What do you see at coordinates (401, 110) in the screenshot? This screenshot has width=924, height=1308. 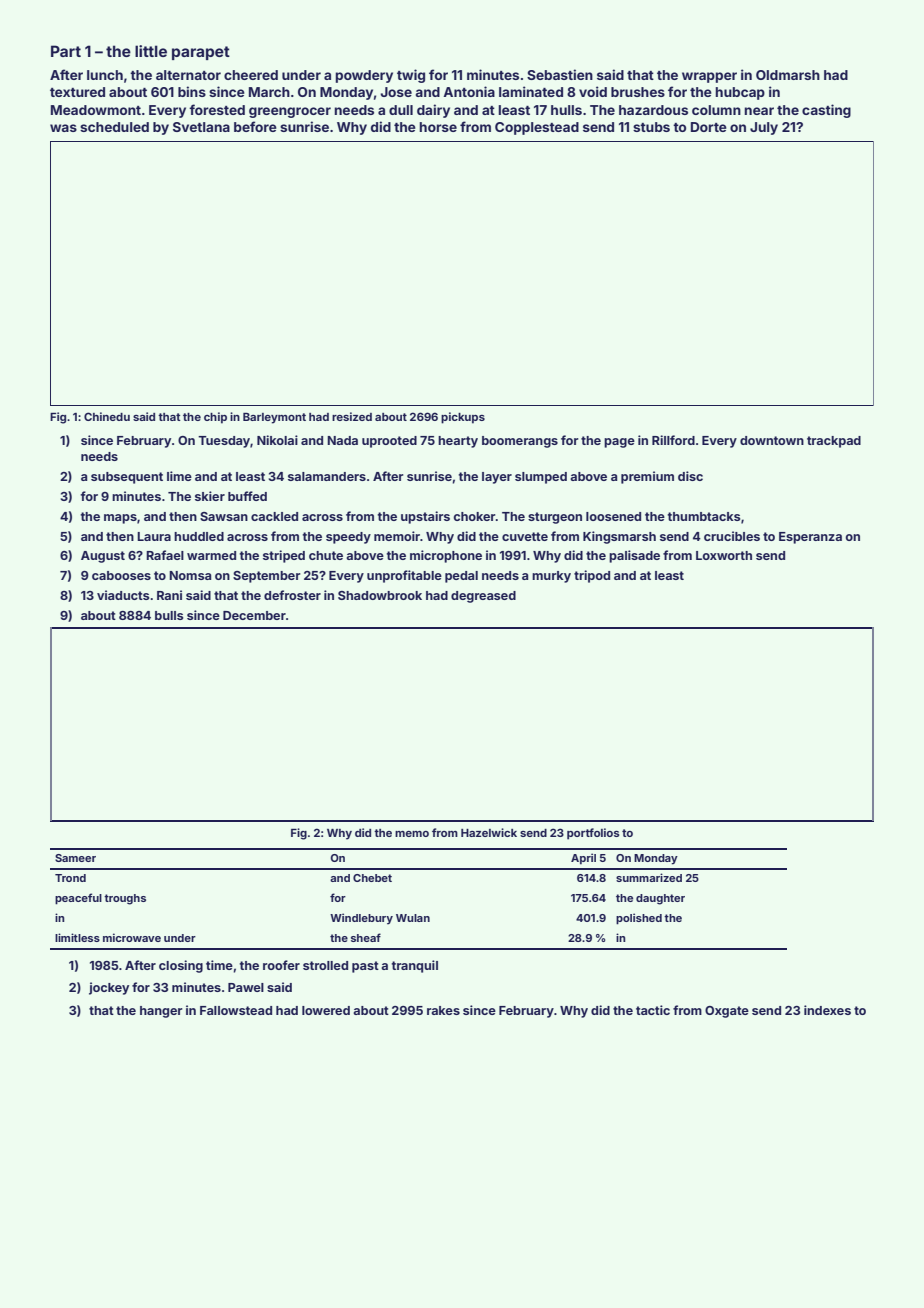 I see `dull` at bounding box center [401, 110].
